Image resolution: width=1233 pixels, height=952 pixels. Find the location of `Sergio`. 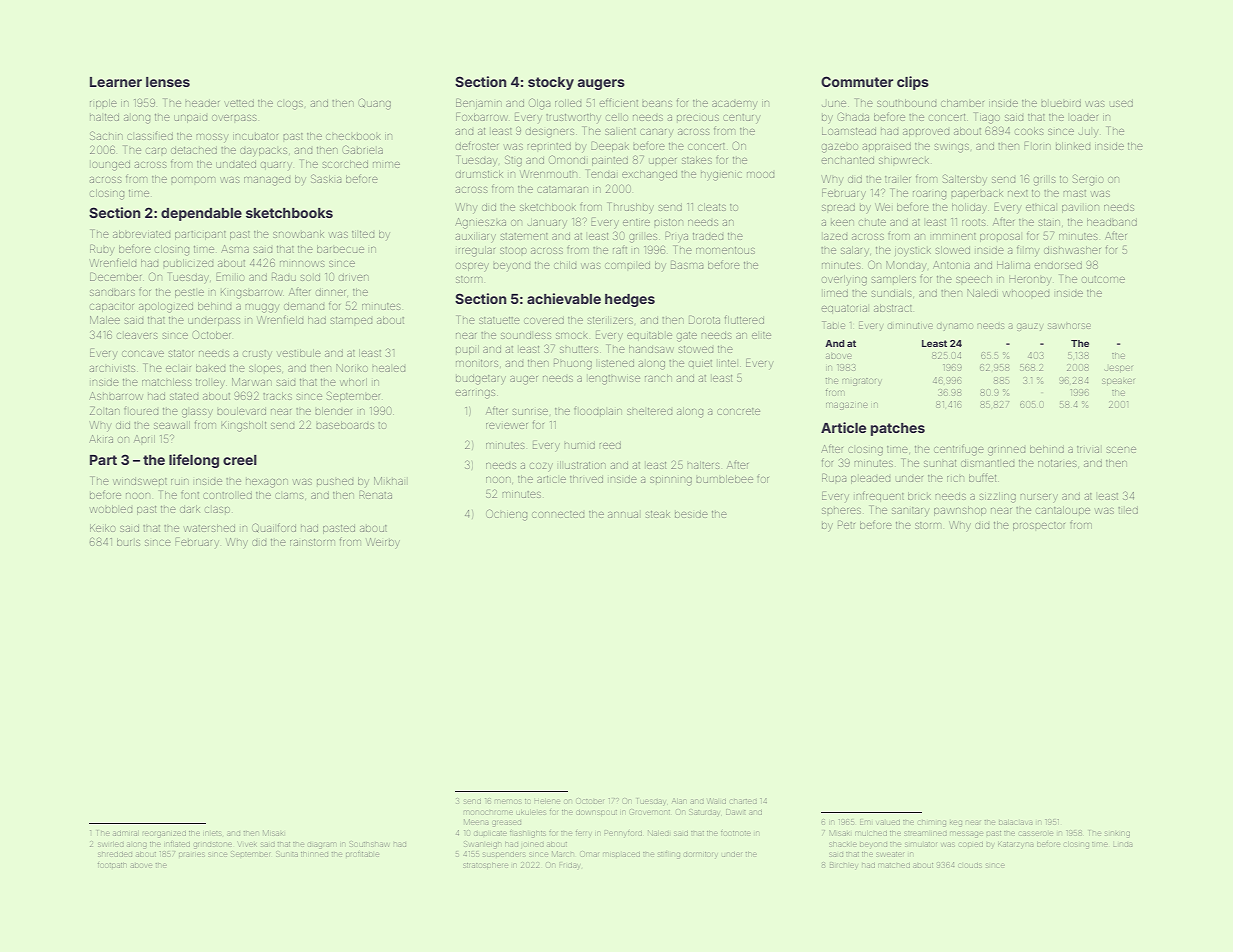

Sergio is located at coordinates (1088, 180).
